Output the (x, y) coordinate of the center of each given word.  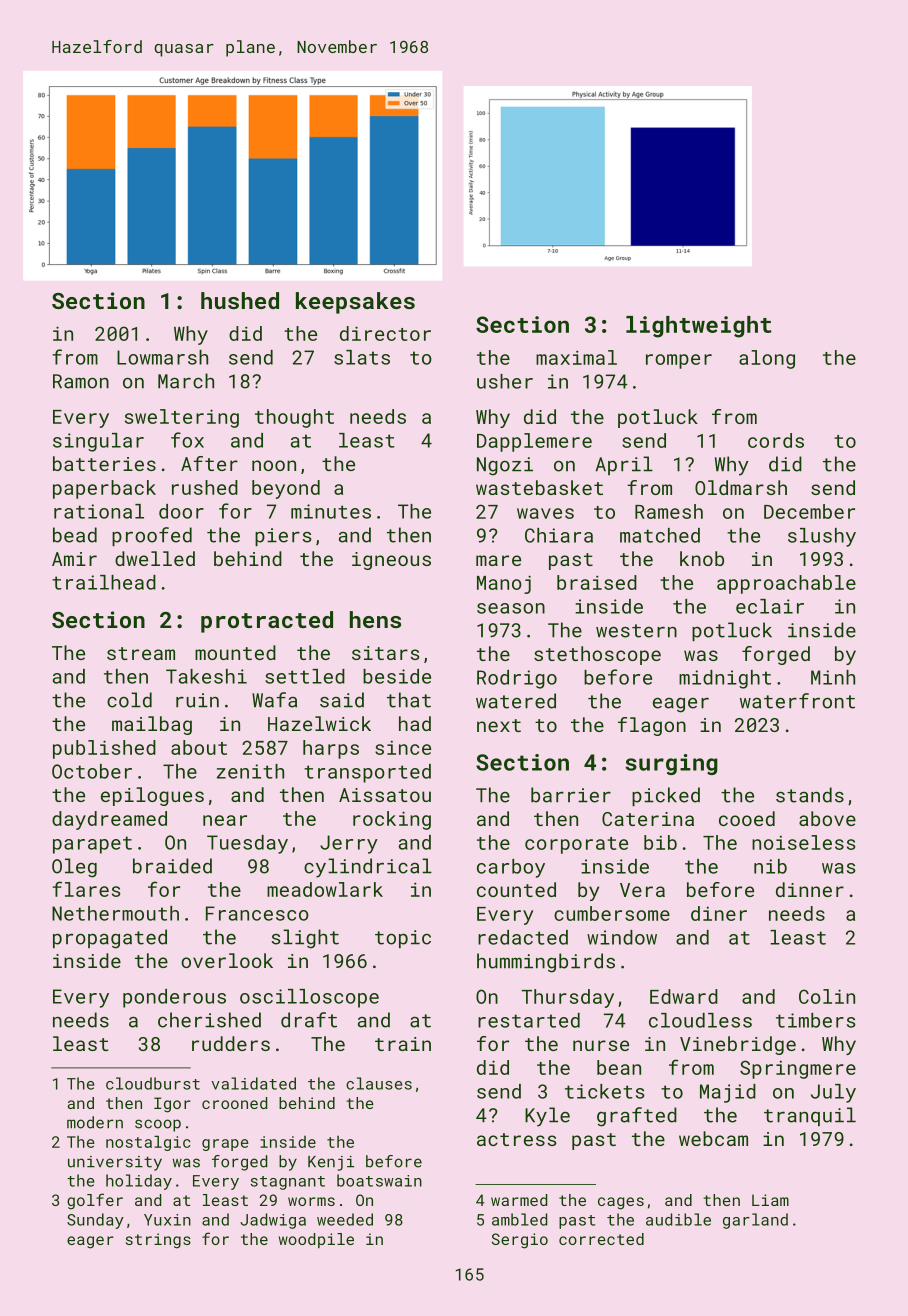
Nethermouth (115, 913)
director (385, 333)
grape (225, 1145)
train (403, 1044)
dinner (810, 889)
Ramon (81, 381)
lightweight (698, 327)
